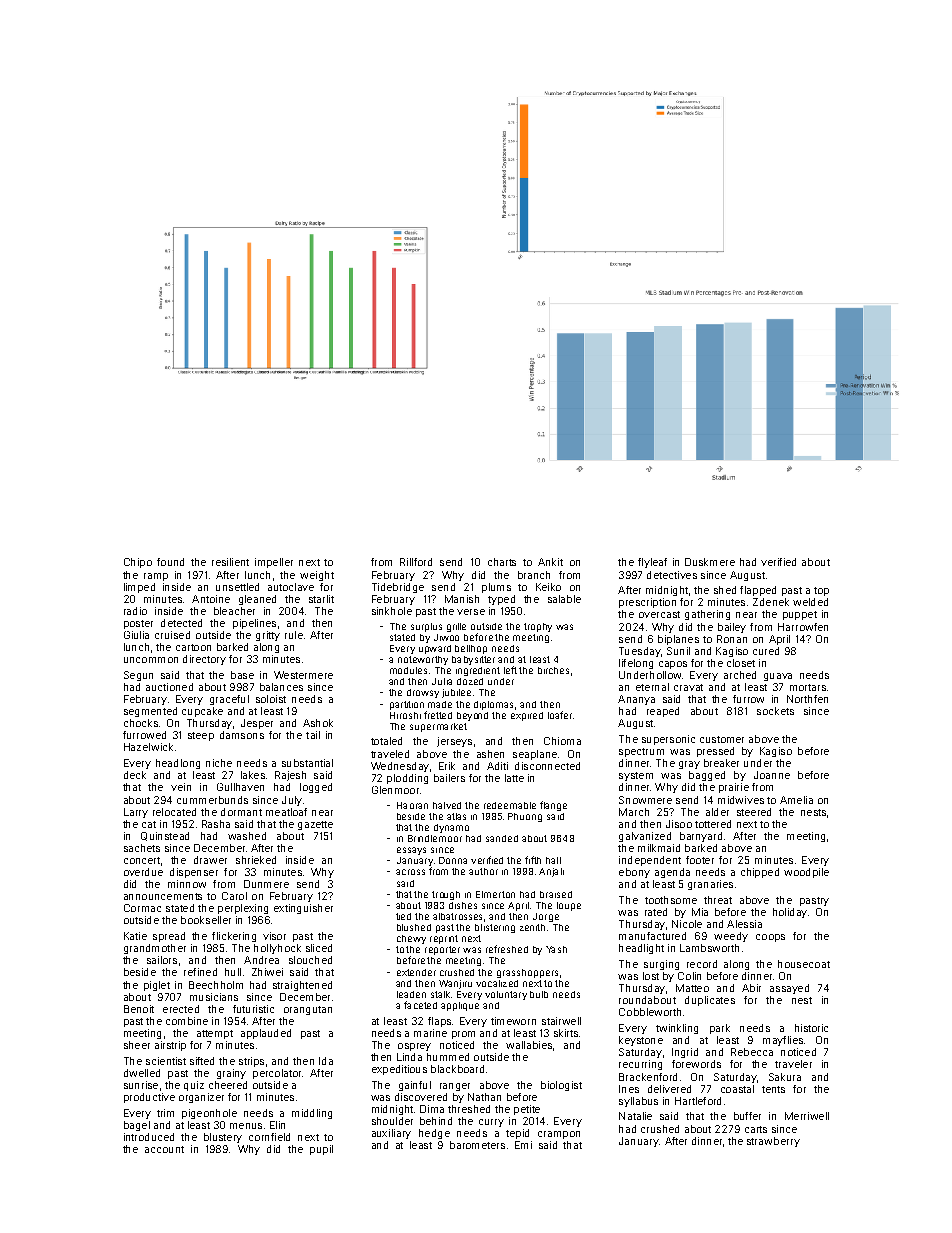  Describe the element at coordinates (219, 763) in the image. I see `niche` at that location.
